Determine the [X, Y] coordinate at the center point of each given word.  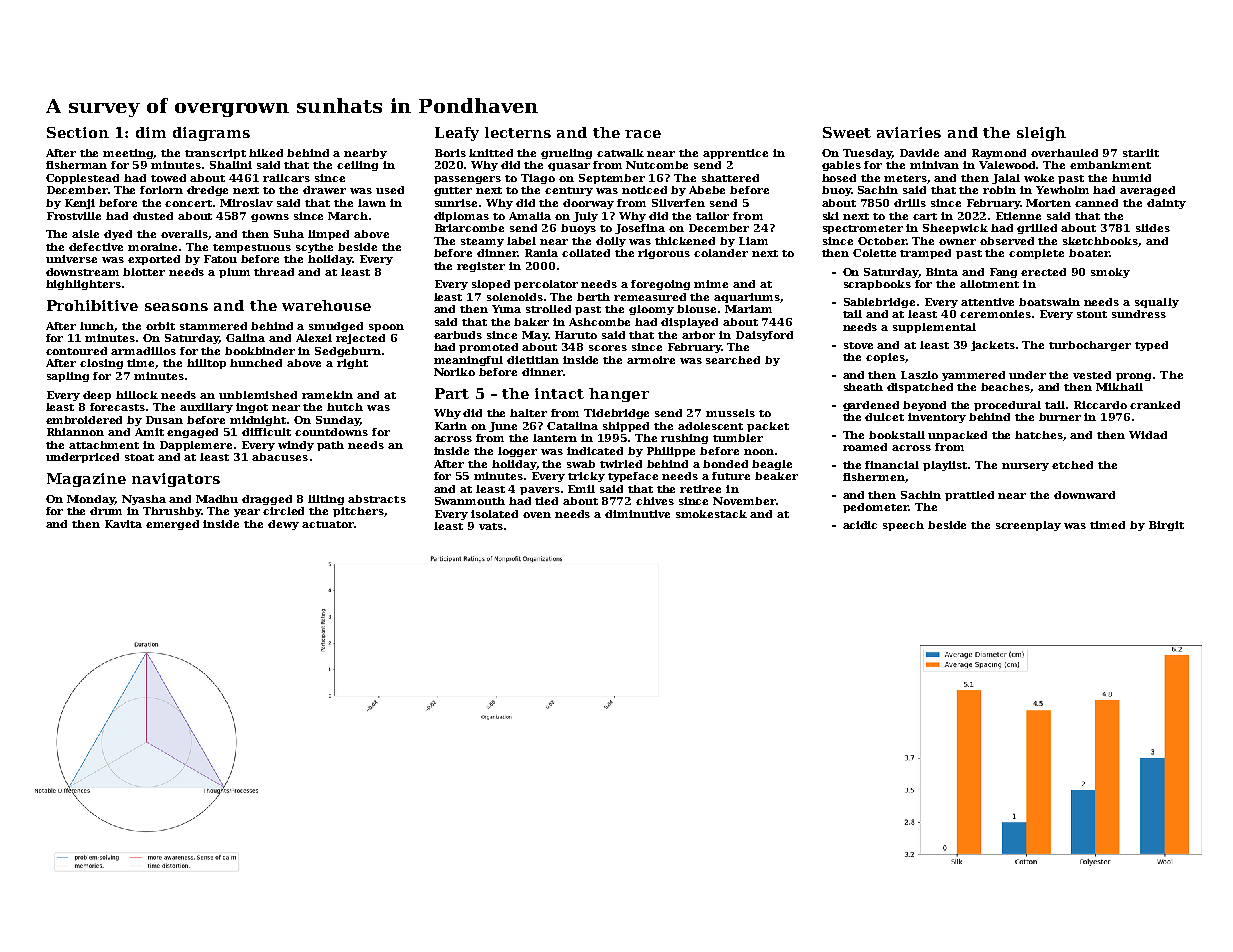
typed [1151, 346]
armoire [651, 360]
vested [1092, 375]
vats [491, 526]
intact [559, 393]
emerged [172, 525]
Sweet [847, 132]
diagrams [211, 134]
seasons [176, 307]
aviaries [909, 132]
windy [296, 446]
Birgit [1166, 526]
